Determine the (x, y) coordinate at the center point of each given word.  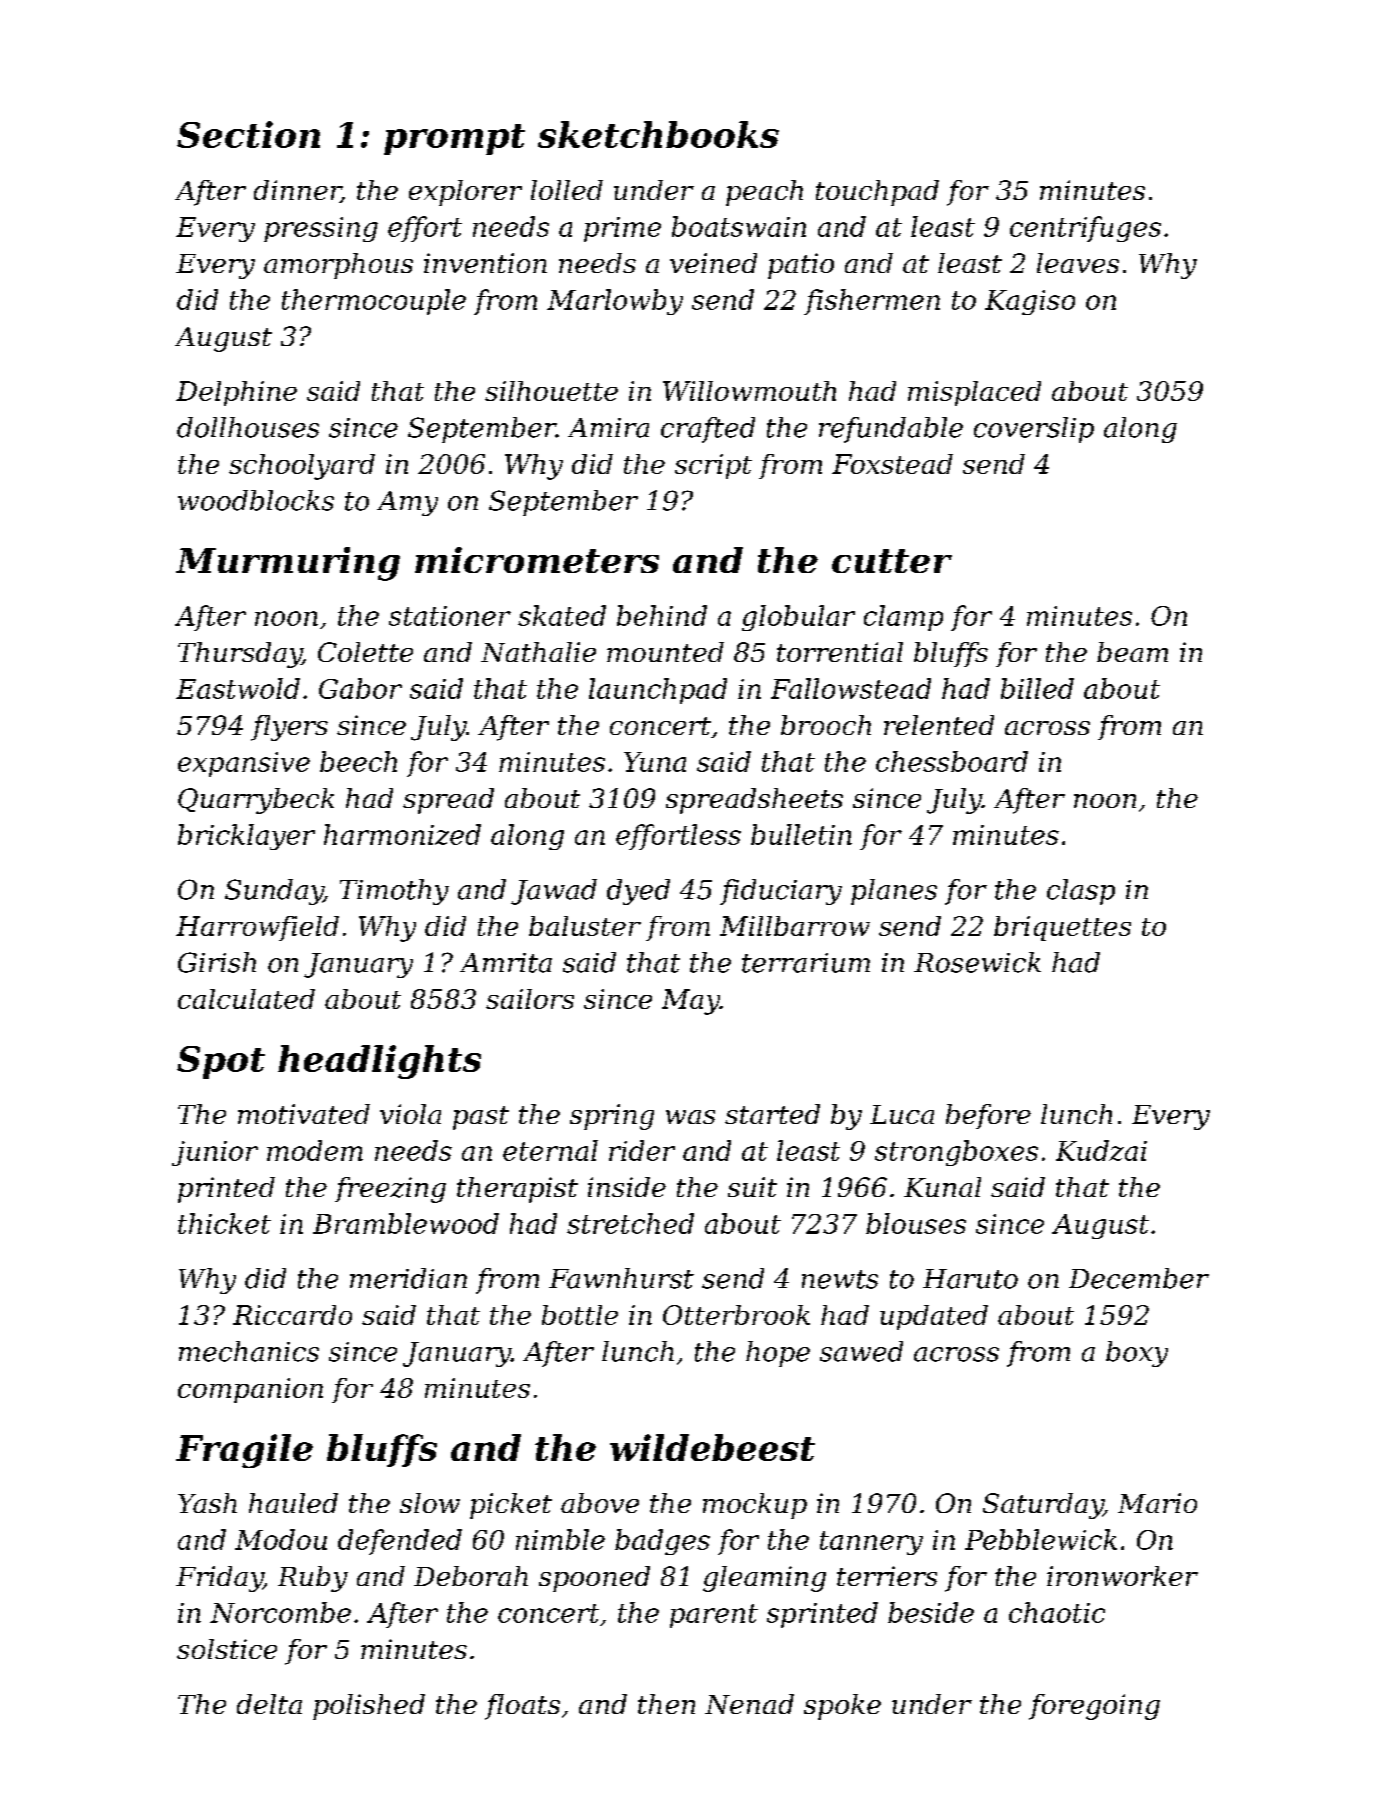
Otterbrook (736, 1315)
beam (1132, 652)
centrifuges (1085, 229)
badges (662, 1542)
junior (215, 1153)
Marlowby (615, 302)
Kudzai (1101, 1150)
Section (248, 134)
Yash (207, 1503)
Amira (608, 428)
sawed (861, 1351)
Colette (365, 652)
